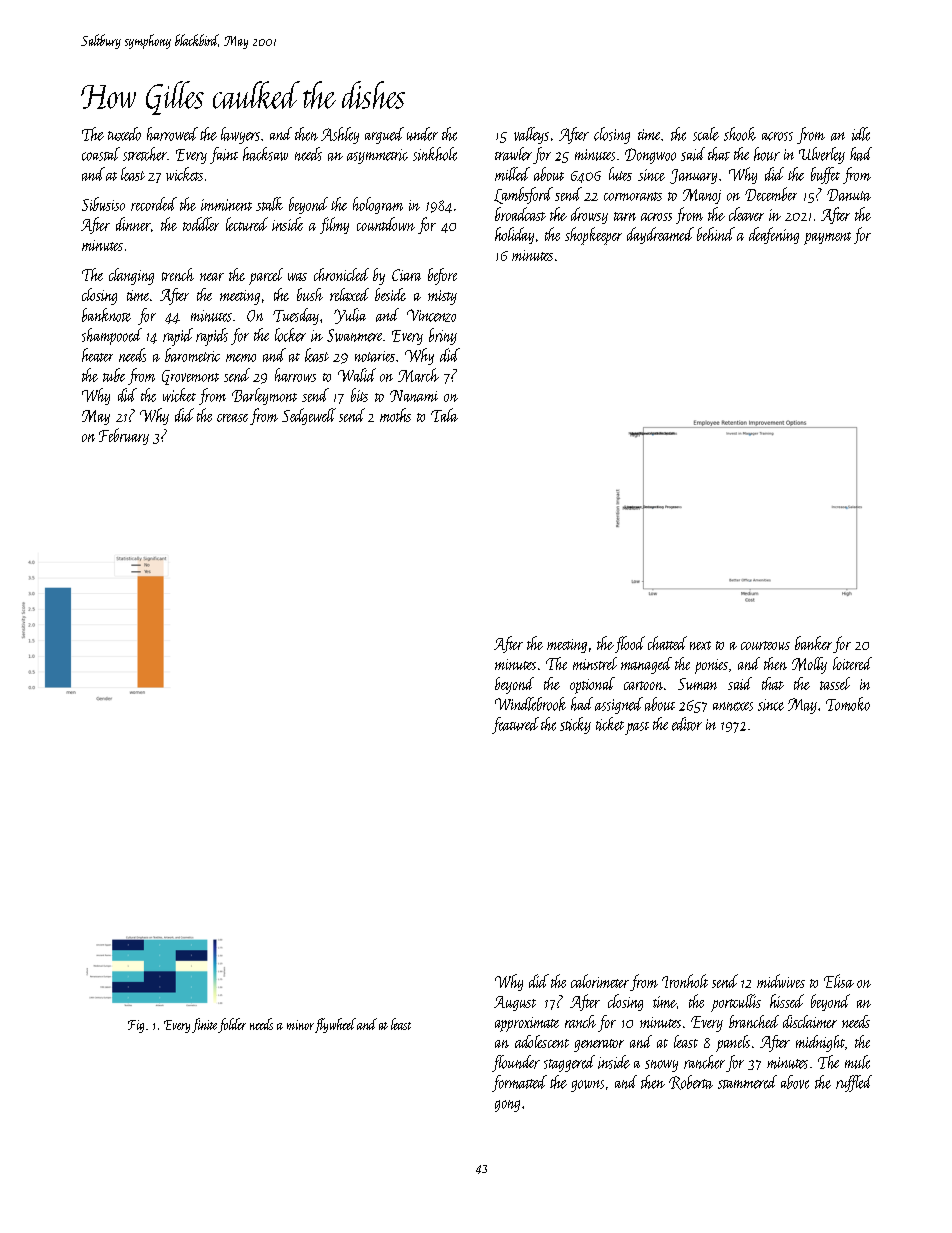  Describe the element at coordinates (530, 704) in the document. I see `Windlebrook` at that location.
